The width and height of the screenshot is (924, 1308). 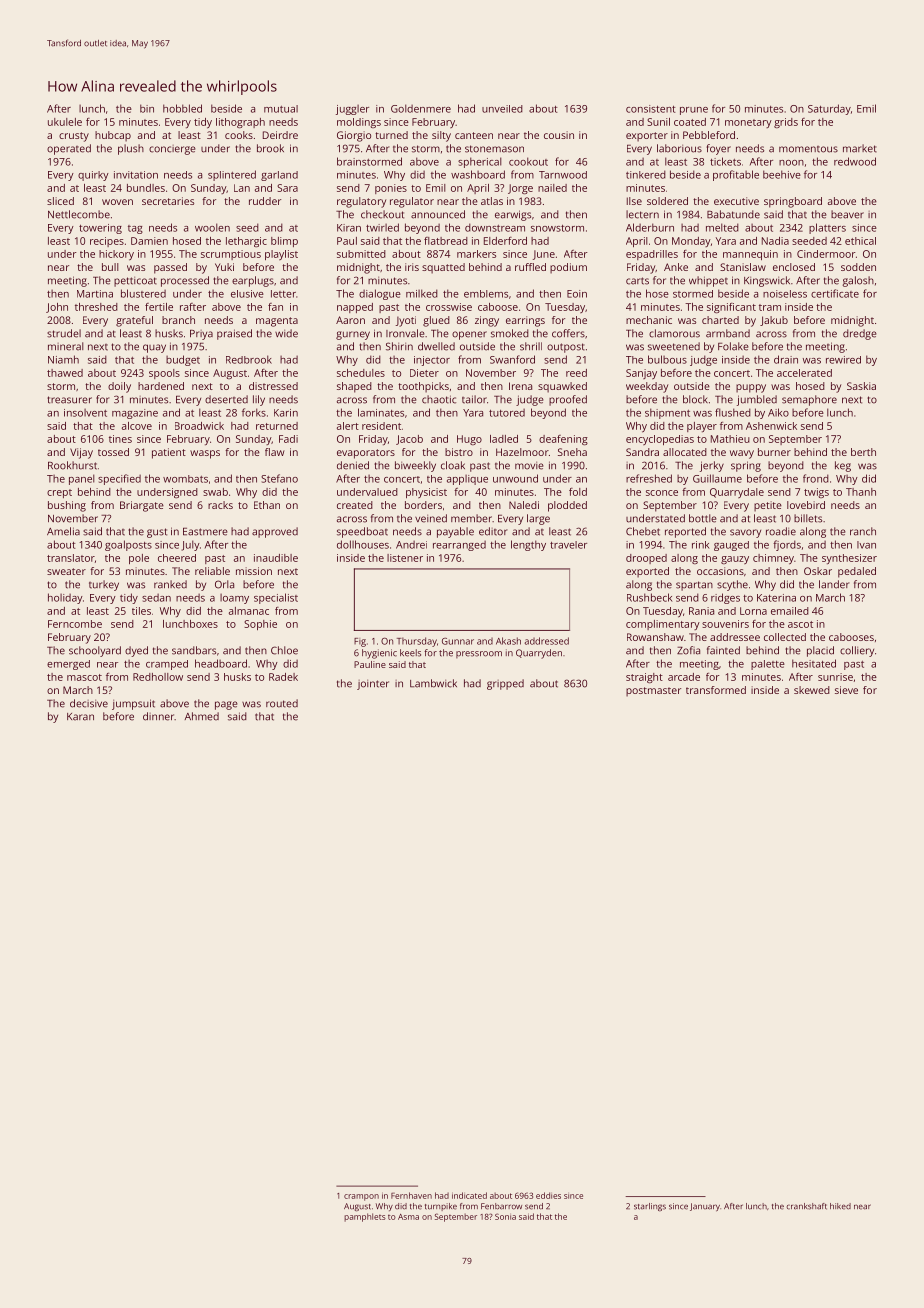 I want to click on monetary, so click(x=748, y=123).
